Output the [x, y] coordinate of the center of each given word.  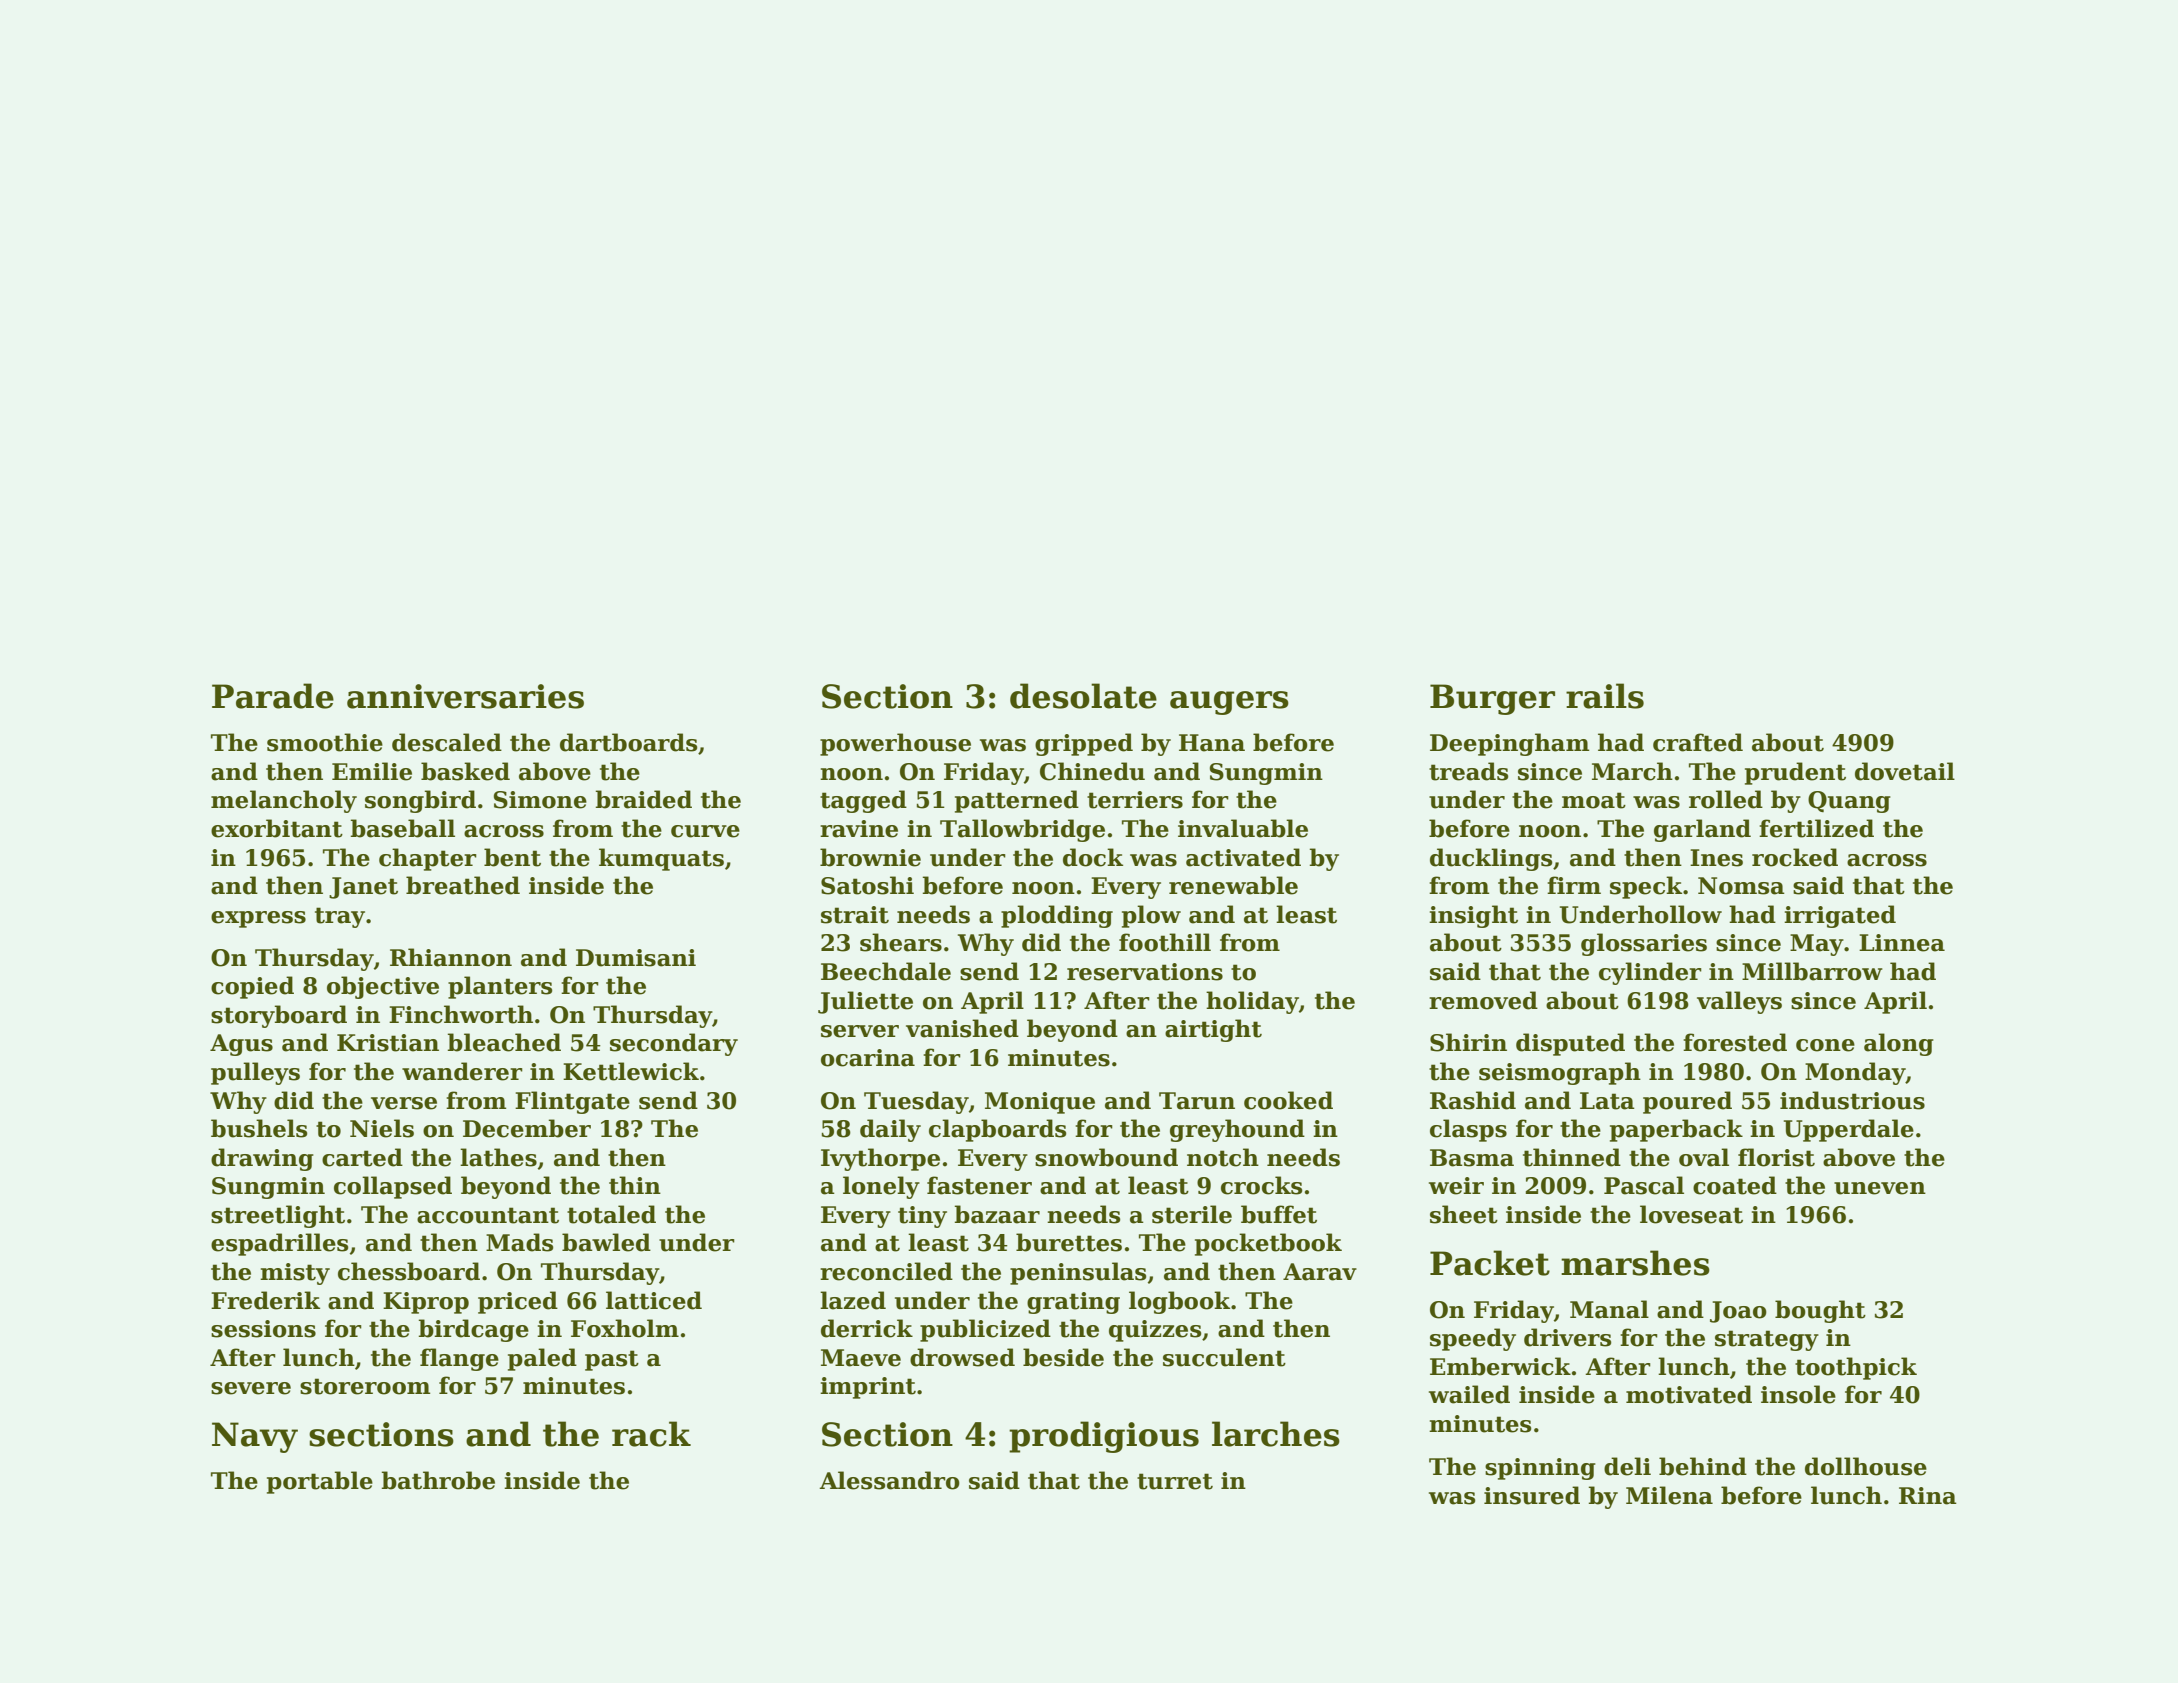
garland [1702, 830]
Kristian [388, 1043]
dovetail [1905, 771]
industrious [1852, 1100]
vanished [962, 1028]
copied [252, 987]
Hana [1212, 743]
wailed [1469, 1394]
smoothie [325, 742]
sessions [263, 1329]
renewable [1233, 885]
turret [1175, 1481]
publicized [985, 1330]
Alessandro [889, 1480]
